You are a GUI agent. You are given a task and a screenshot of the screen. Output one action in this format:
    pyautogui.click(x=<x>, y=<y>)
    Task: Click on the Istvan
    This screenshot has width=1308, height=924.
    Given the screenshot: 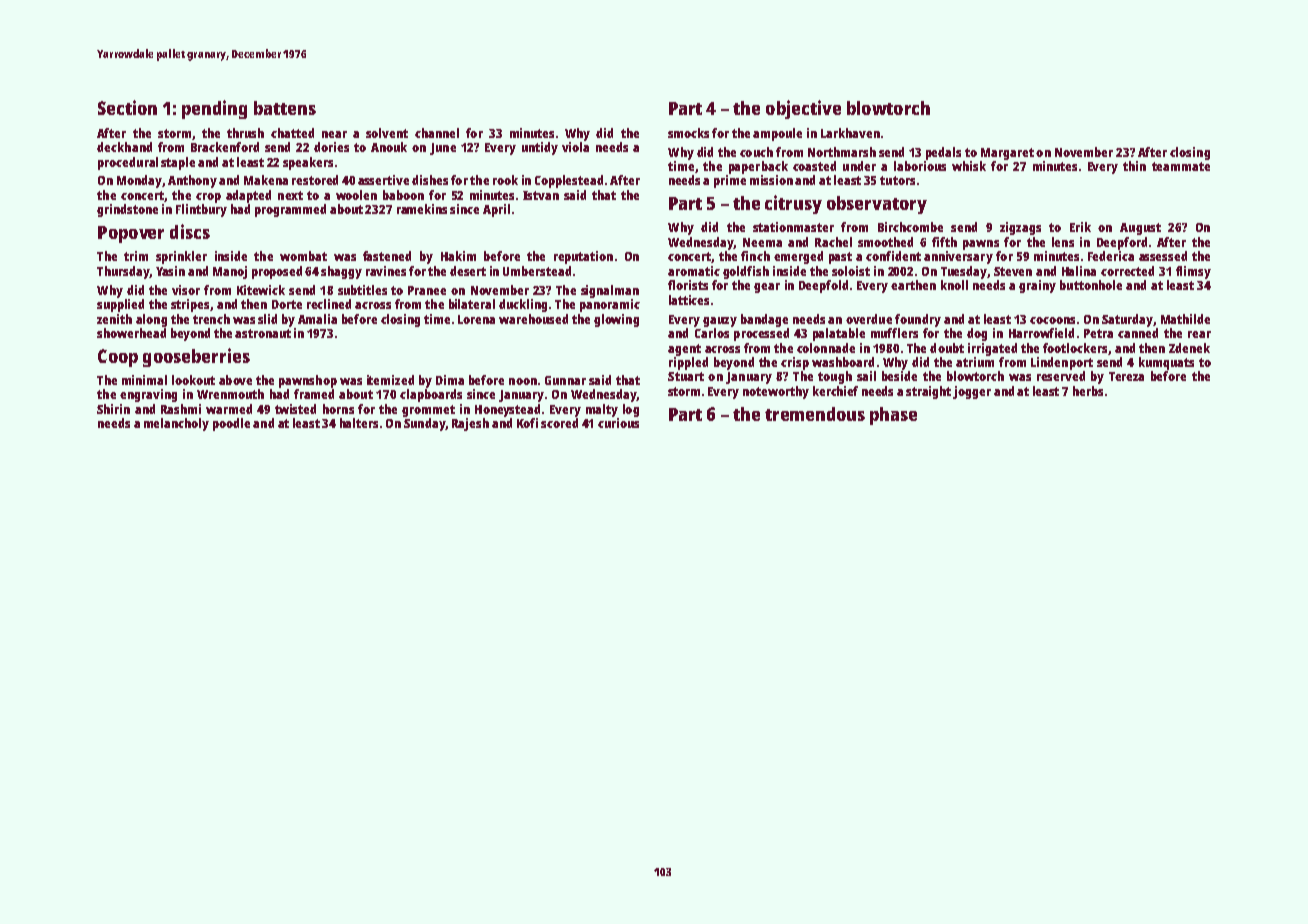 What is the action you would take?
    pyautogui.click(x=541, y=195)
